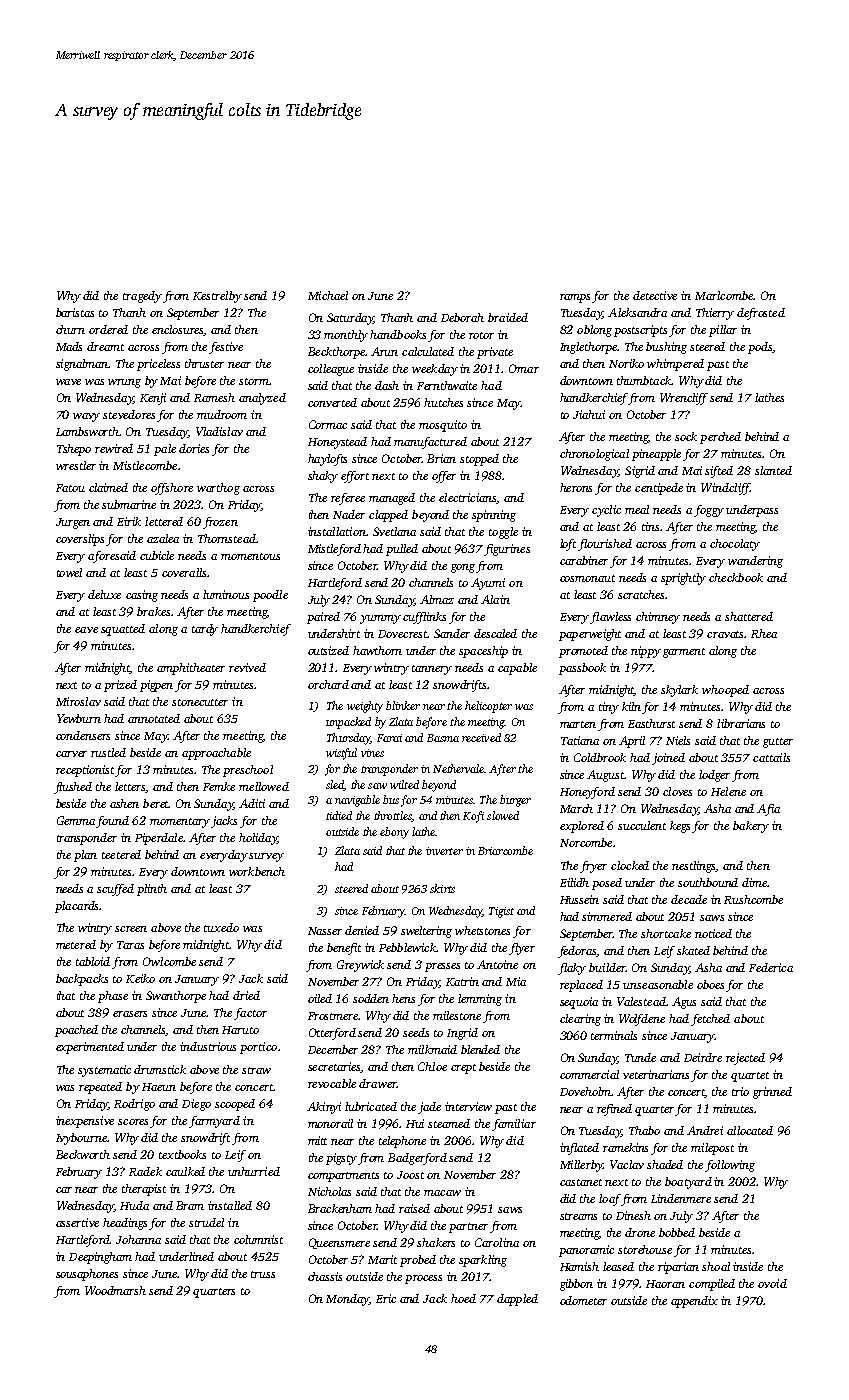 This document has width=849, height=1400. I want to click on skylark, so click(679, 691).
